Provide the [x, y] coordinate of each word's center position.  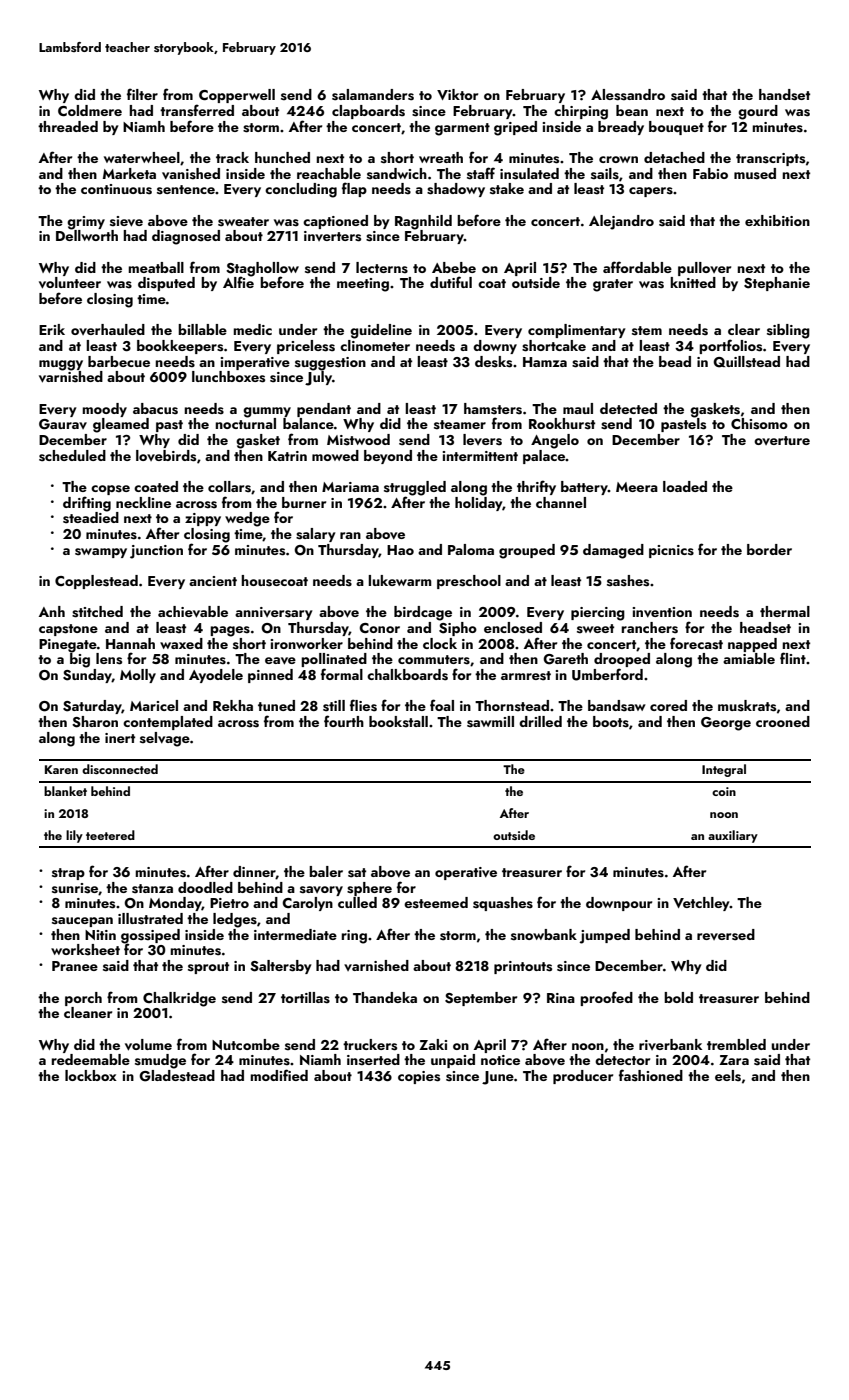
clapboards [368, 112]
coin [724, 791]
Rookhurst [562, 424]
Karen [61, 769]
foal [442, 705]
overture [782, 440]
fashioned [651, 1075]
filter [142, 94]
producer [583, 1077]
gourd [758, 112]
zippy [203, 519]
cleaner [88, 1012]
